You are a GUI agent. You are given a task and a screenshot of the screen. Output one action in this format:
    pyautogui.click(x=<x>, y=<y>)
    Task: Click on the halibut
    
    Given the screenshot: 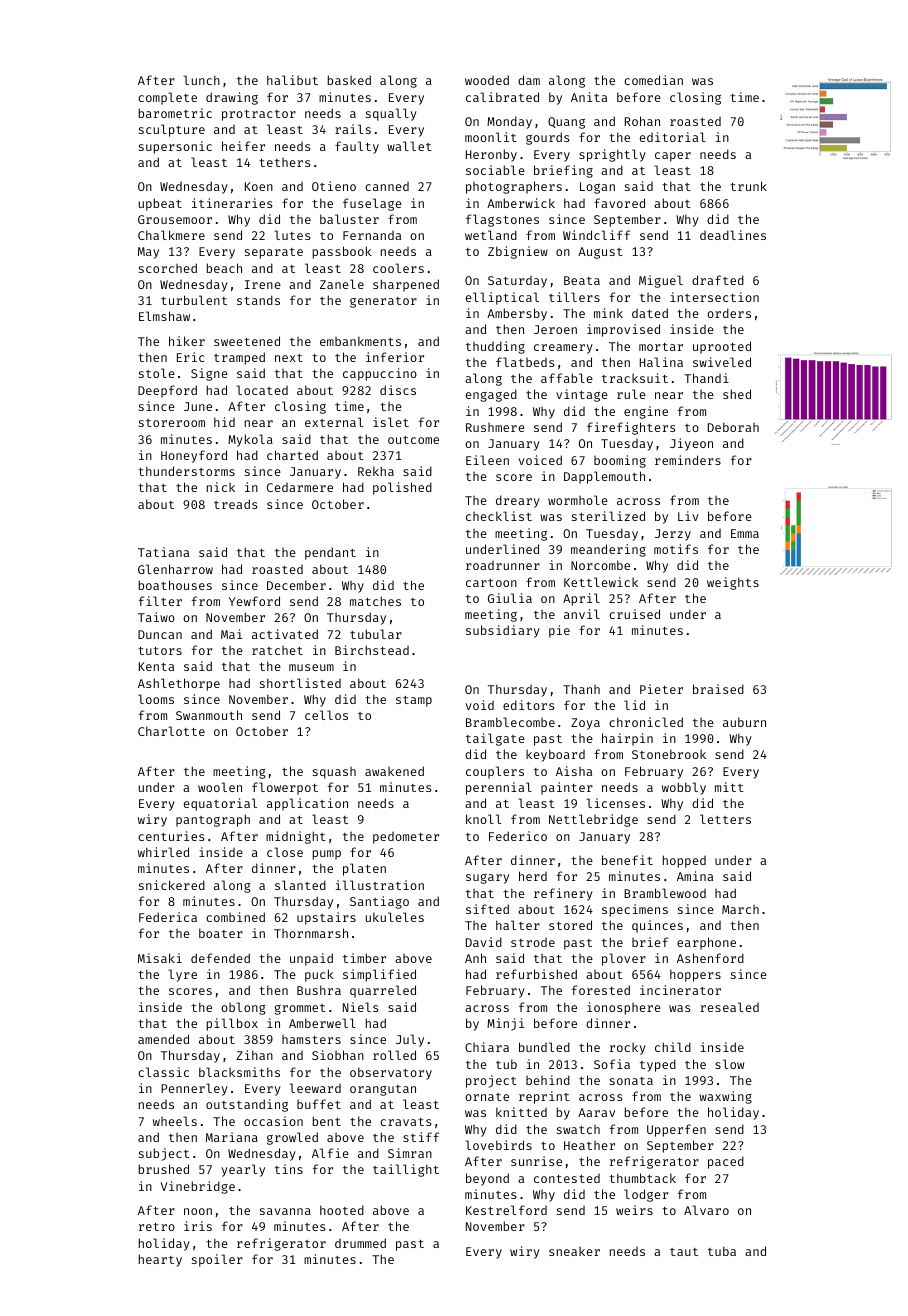 What is the action you would take?
    pyautogui.click(x=292, y=80)
